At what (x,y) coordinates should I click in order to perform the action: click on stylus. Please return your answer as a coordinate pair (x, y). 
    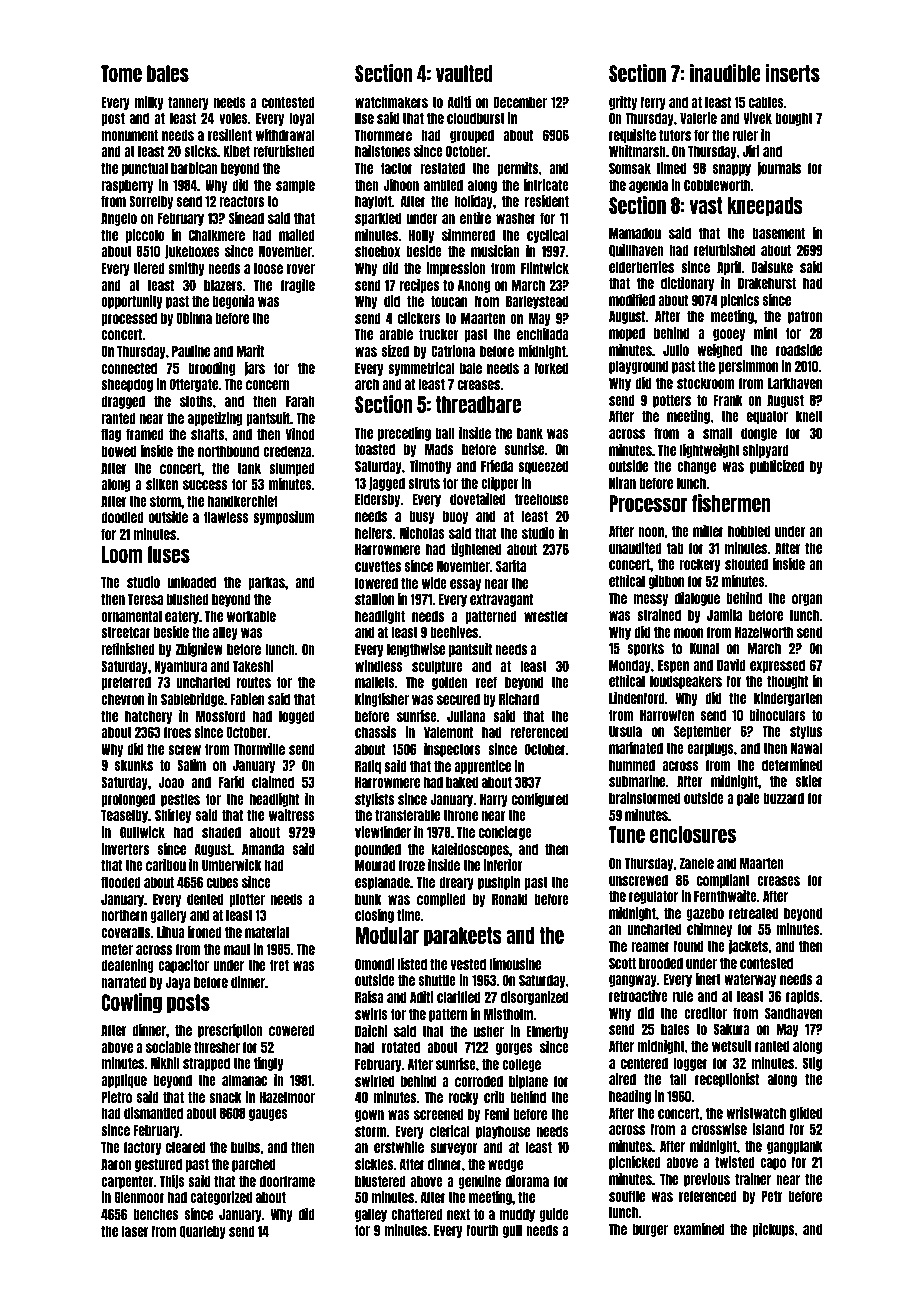
    Looking at the image, I should click on (806, 732).
